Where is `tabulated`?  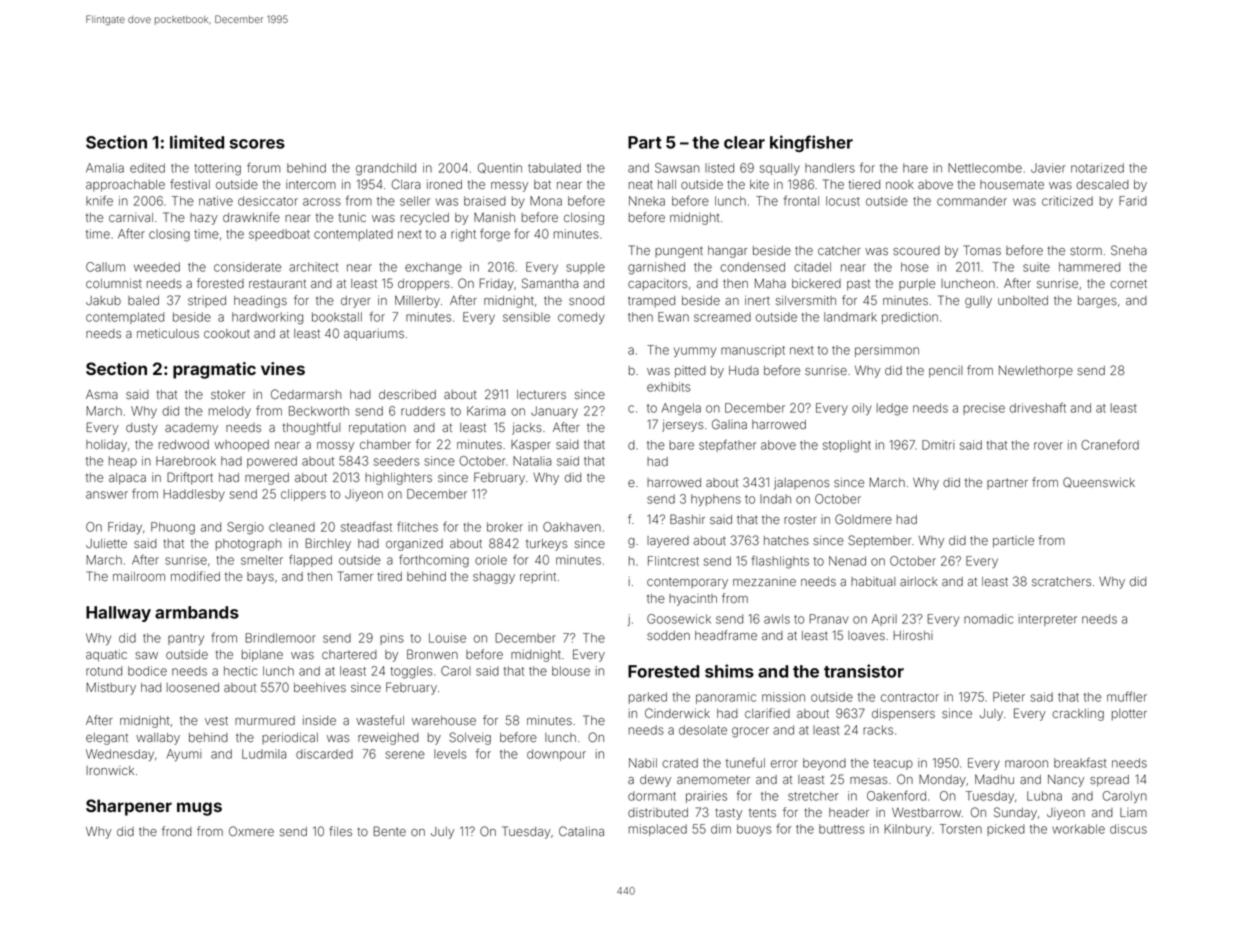 tabulated is located at coordinates (554, 168).
